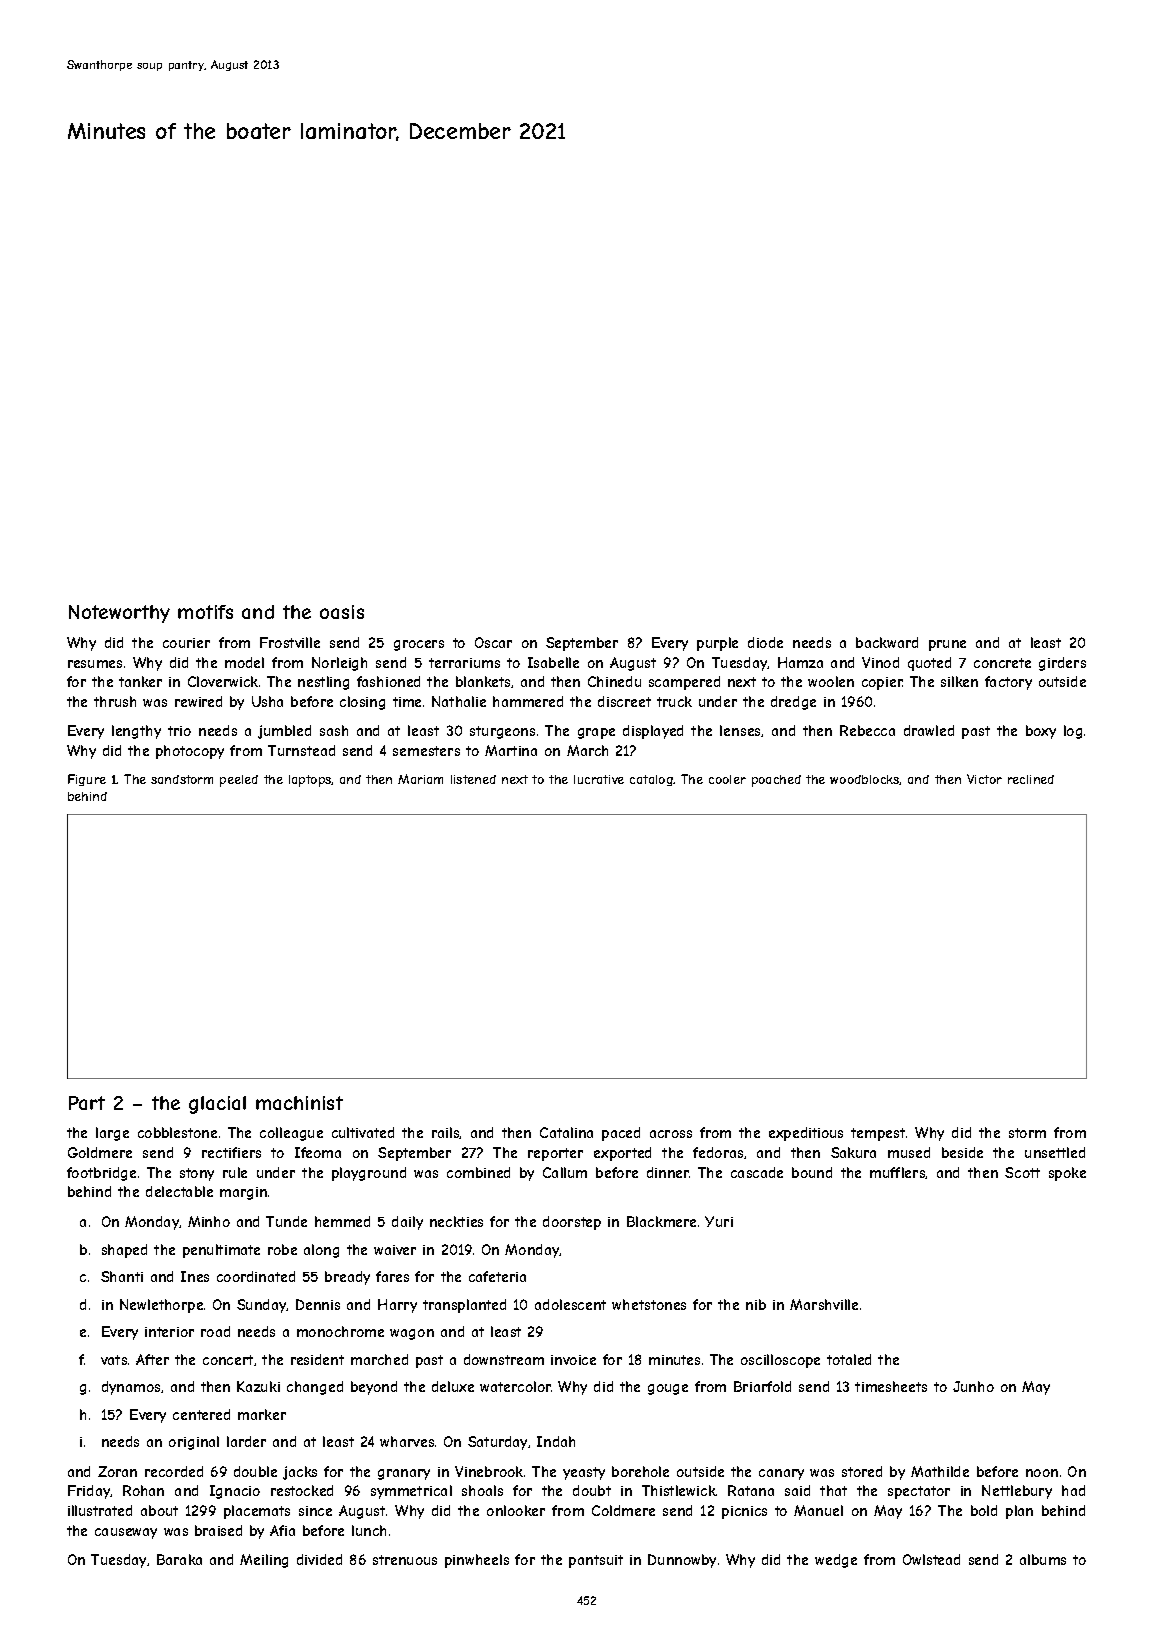 The height and width of the document is (1632, 1154). What do you see at coordinates (1042, 1473) in the document?
I see `noon` at bounding box center [1042, 1473].
